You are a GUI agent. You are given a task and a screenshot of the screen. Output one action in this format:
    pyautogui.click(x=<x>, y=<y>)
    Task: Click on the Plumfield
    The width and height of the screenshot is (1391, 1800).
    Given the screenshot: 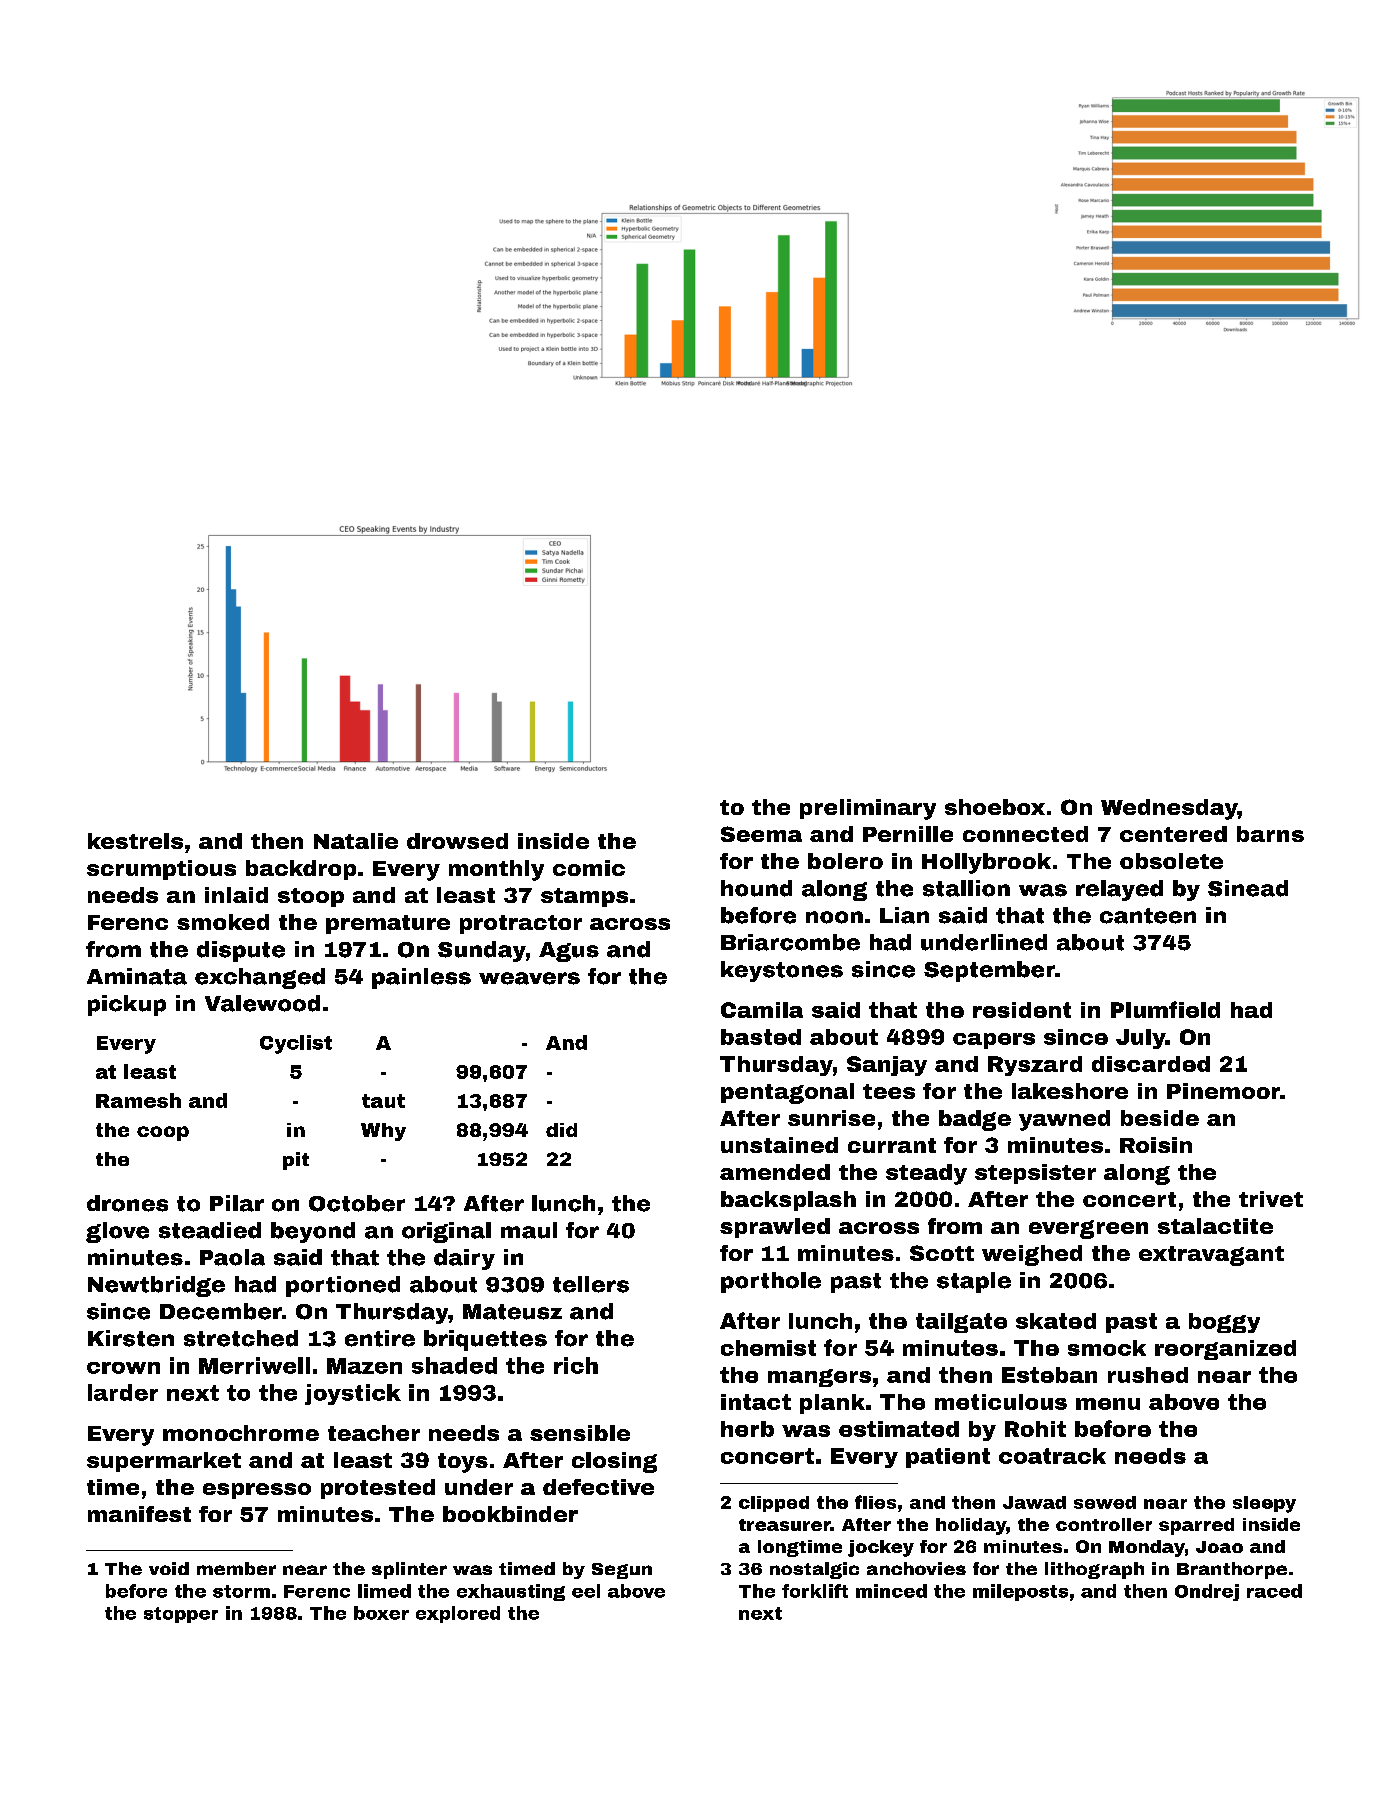 What is the action you would take?
    pyautogui.click(x=1165, y=1009)
